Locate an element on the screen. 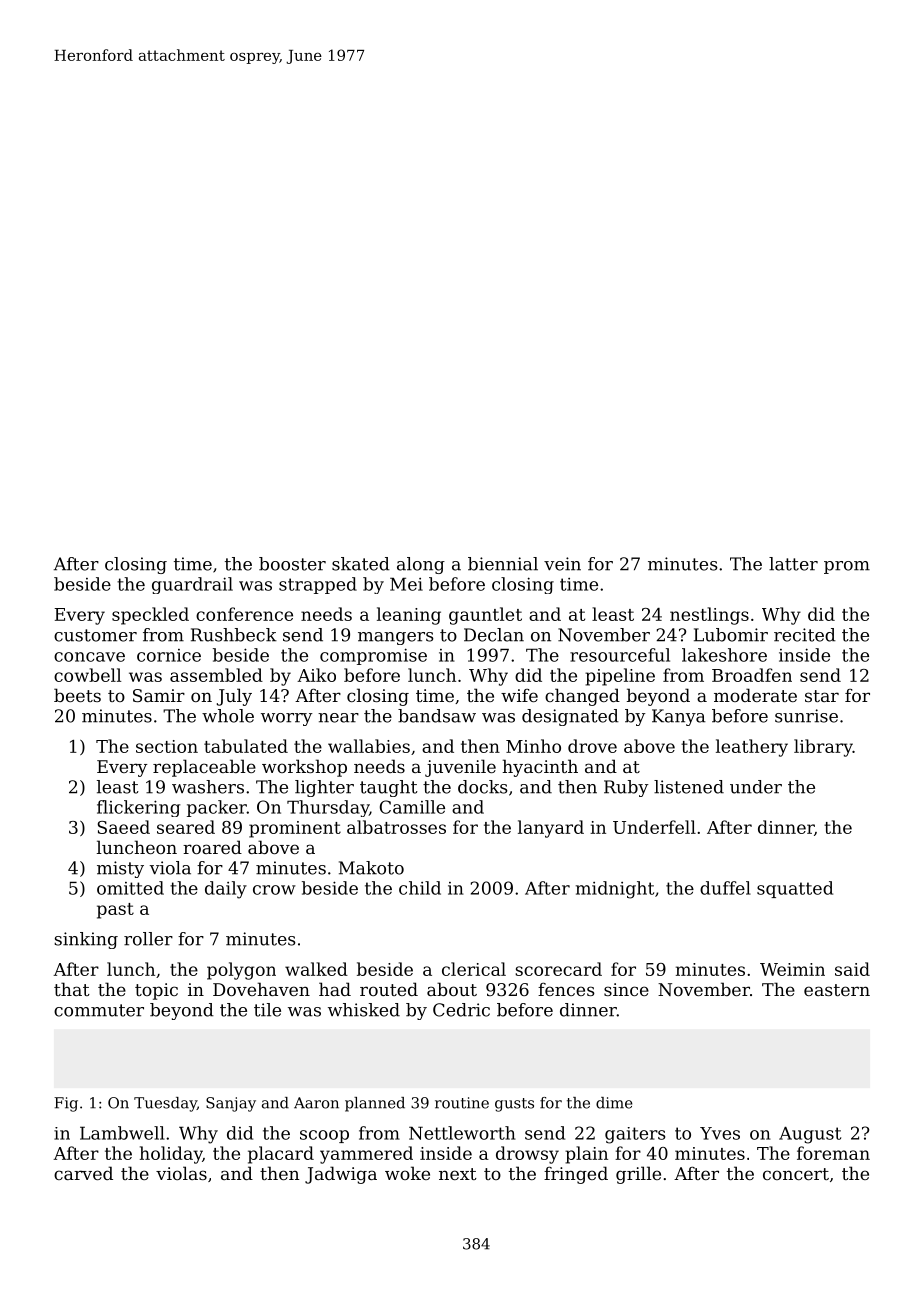 Image resolution: width=924 pixels, height=1308 pixels. along is located at coordinates (421, 565).
